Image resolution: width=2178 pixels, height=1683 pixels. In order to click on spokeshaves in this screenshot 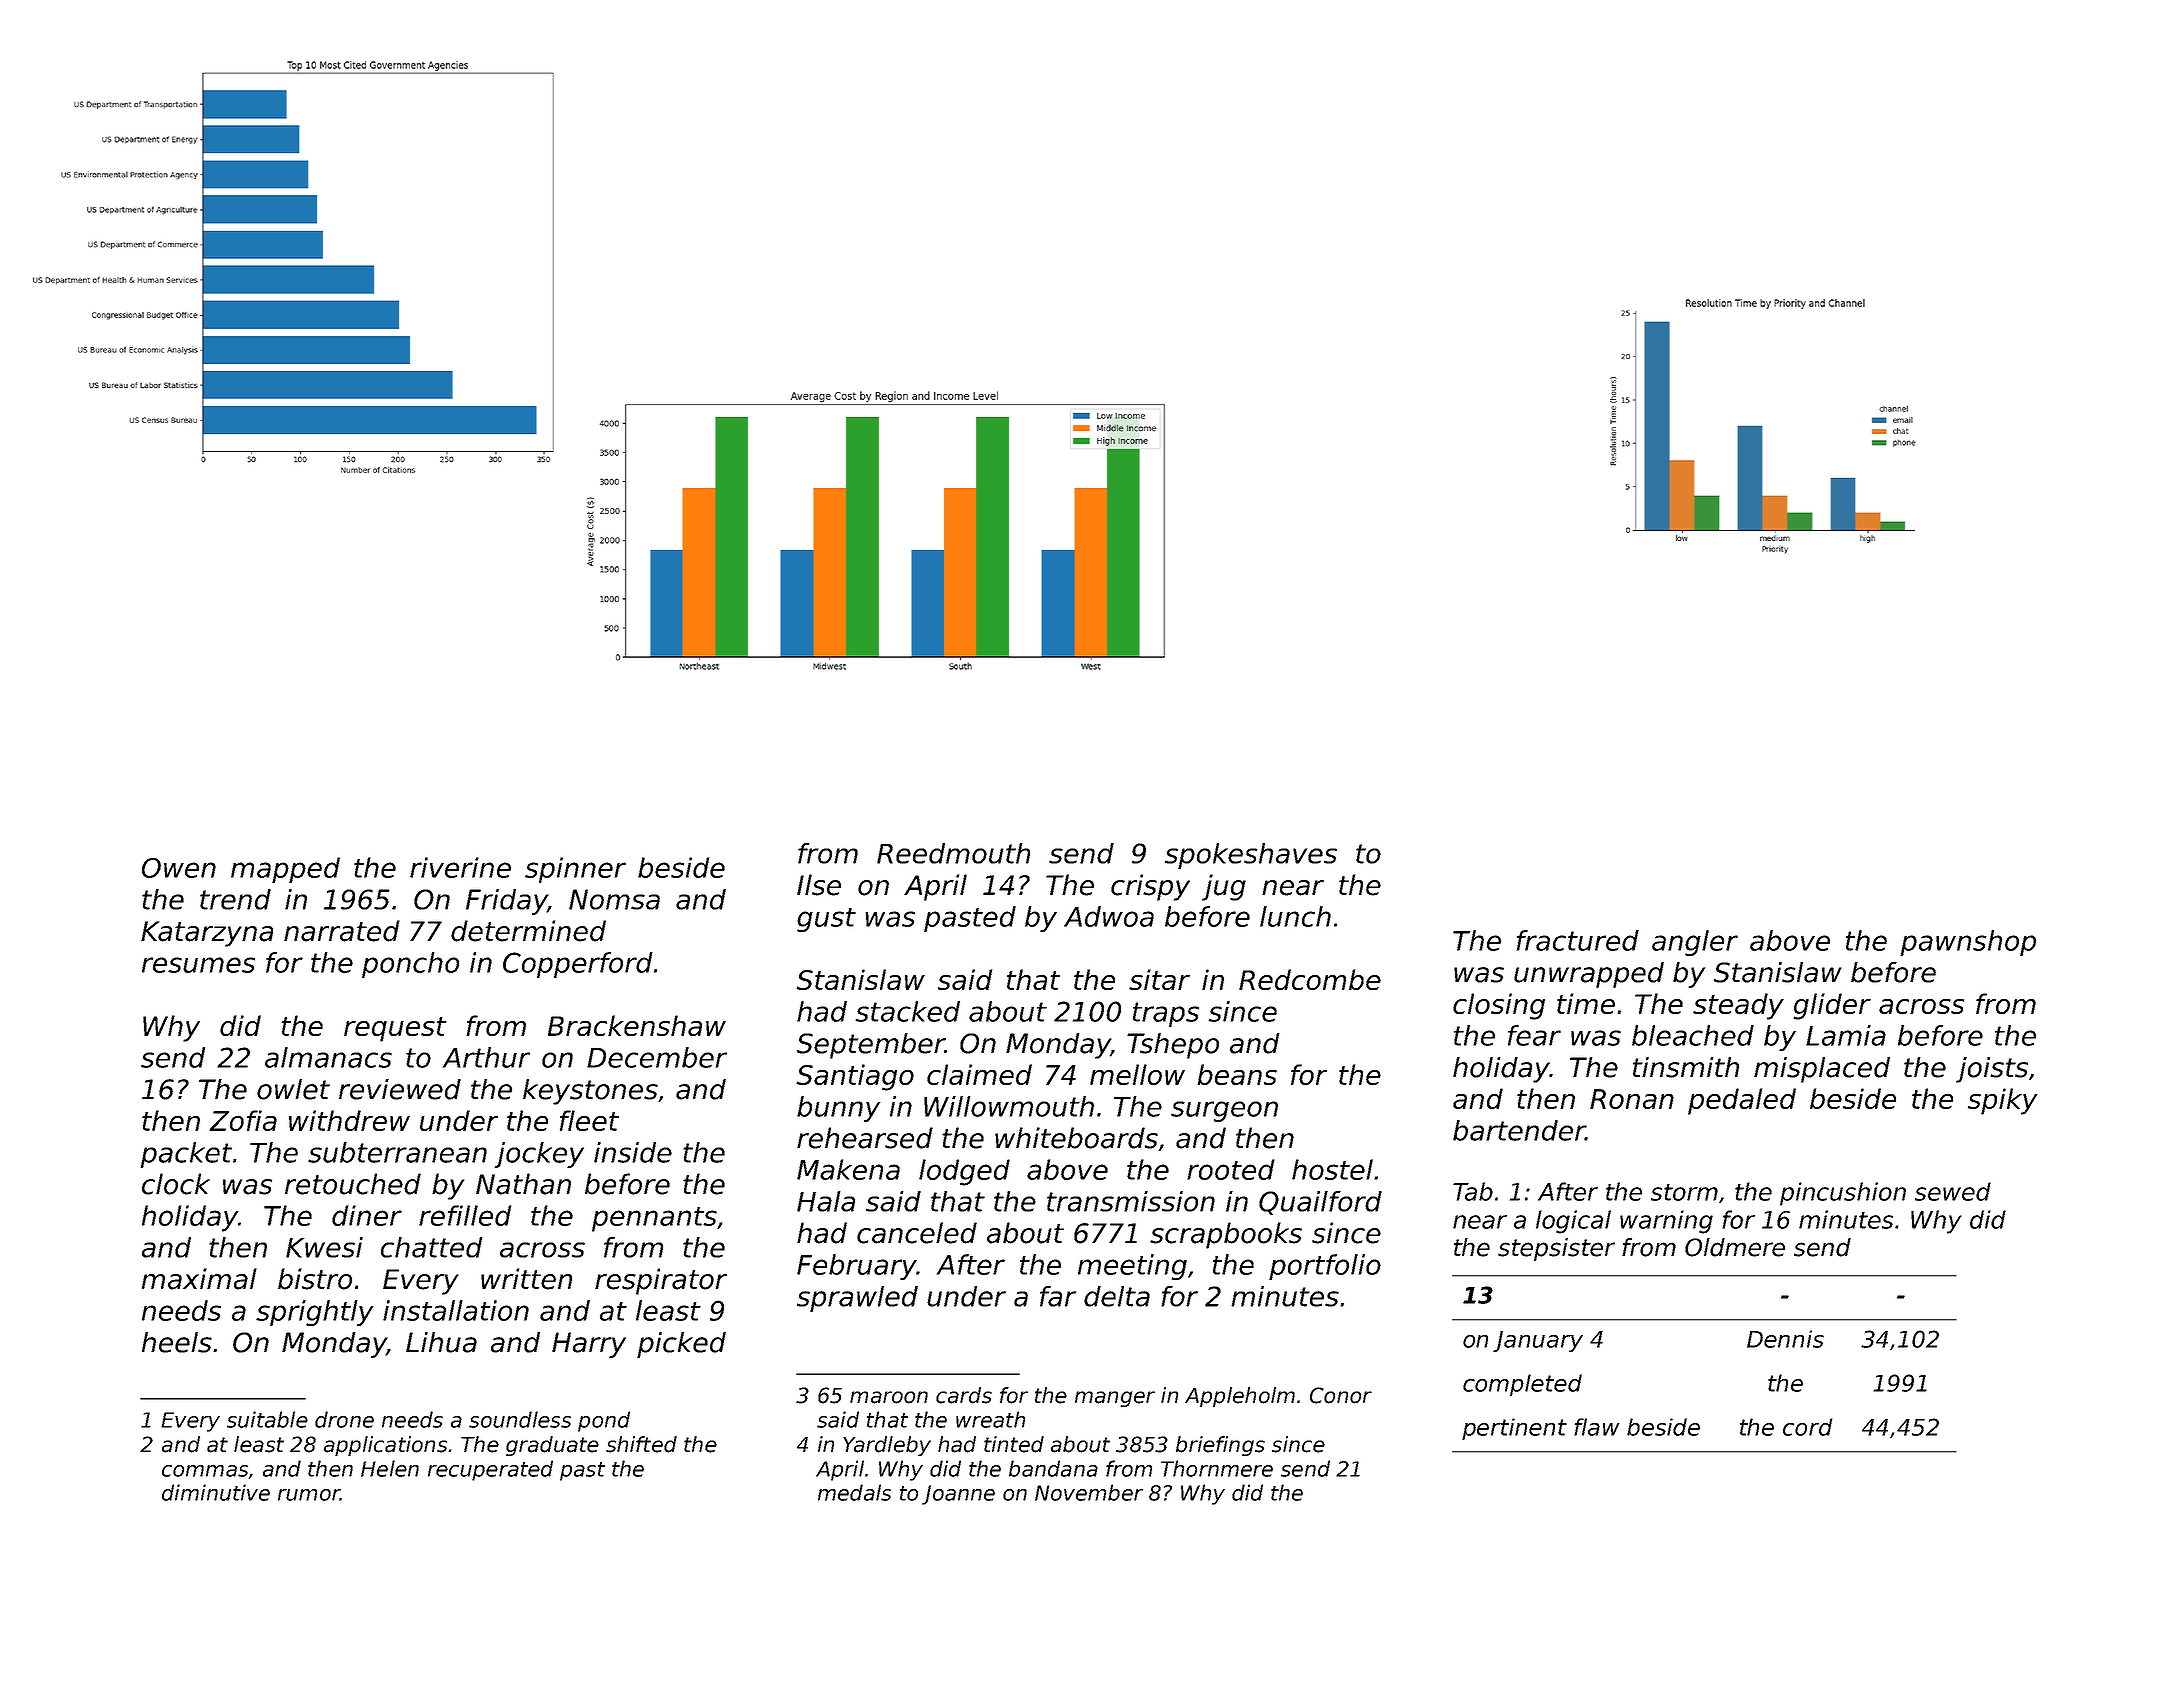, I will do `click(1251, 856)`.
